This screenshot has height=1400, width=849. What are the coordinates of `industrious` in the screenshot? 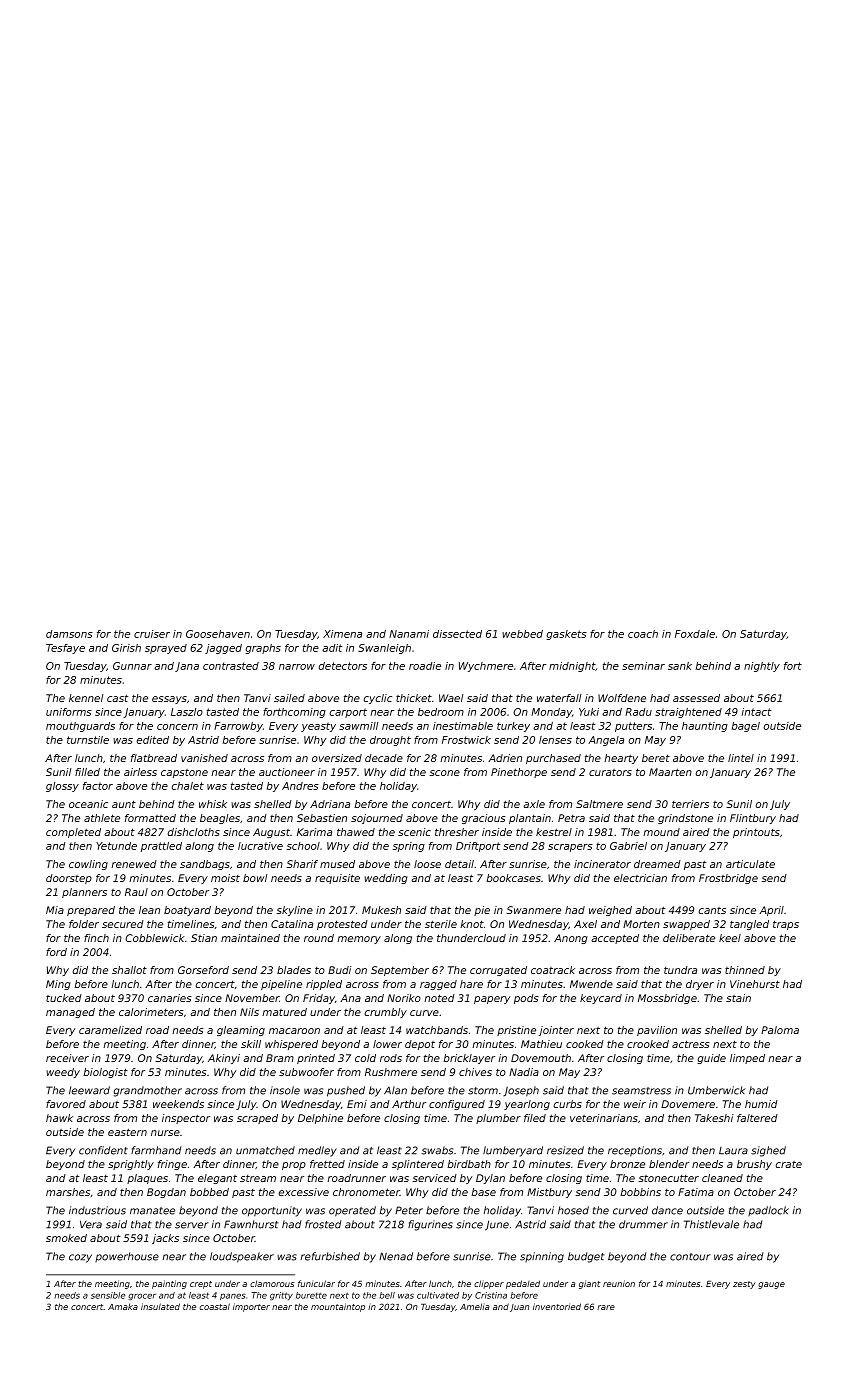 It's located at (97, 1210).
